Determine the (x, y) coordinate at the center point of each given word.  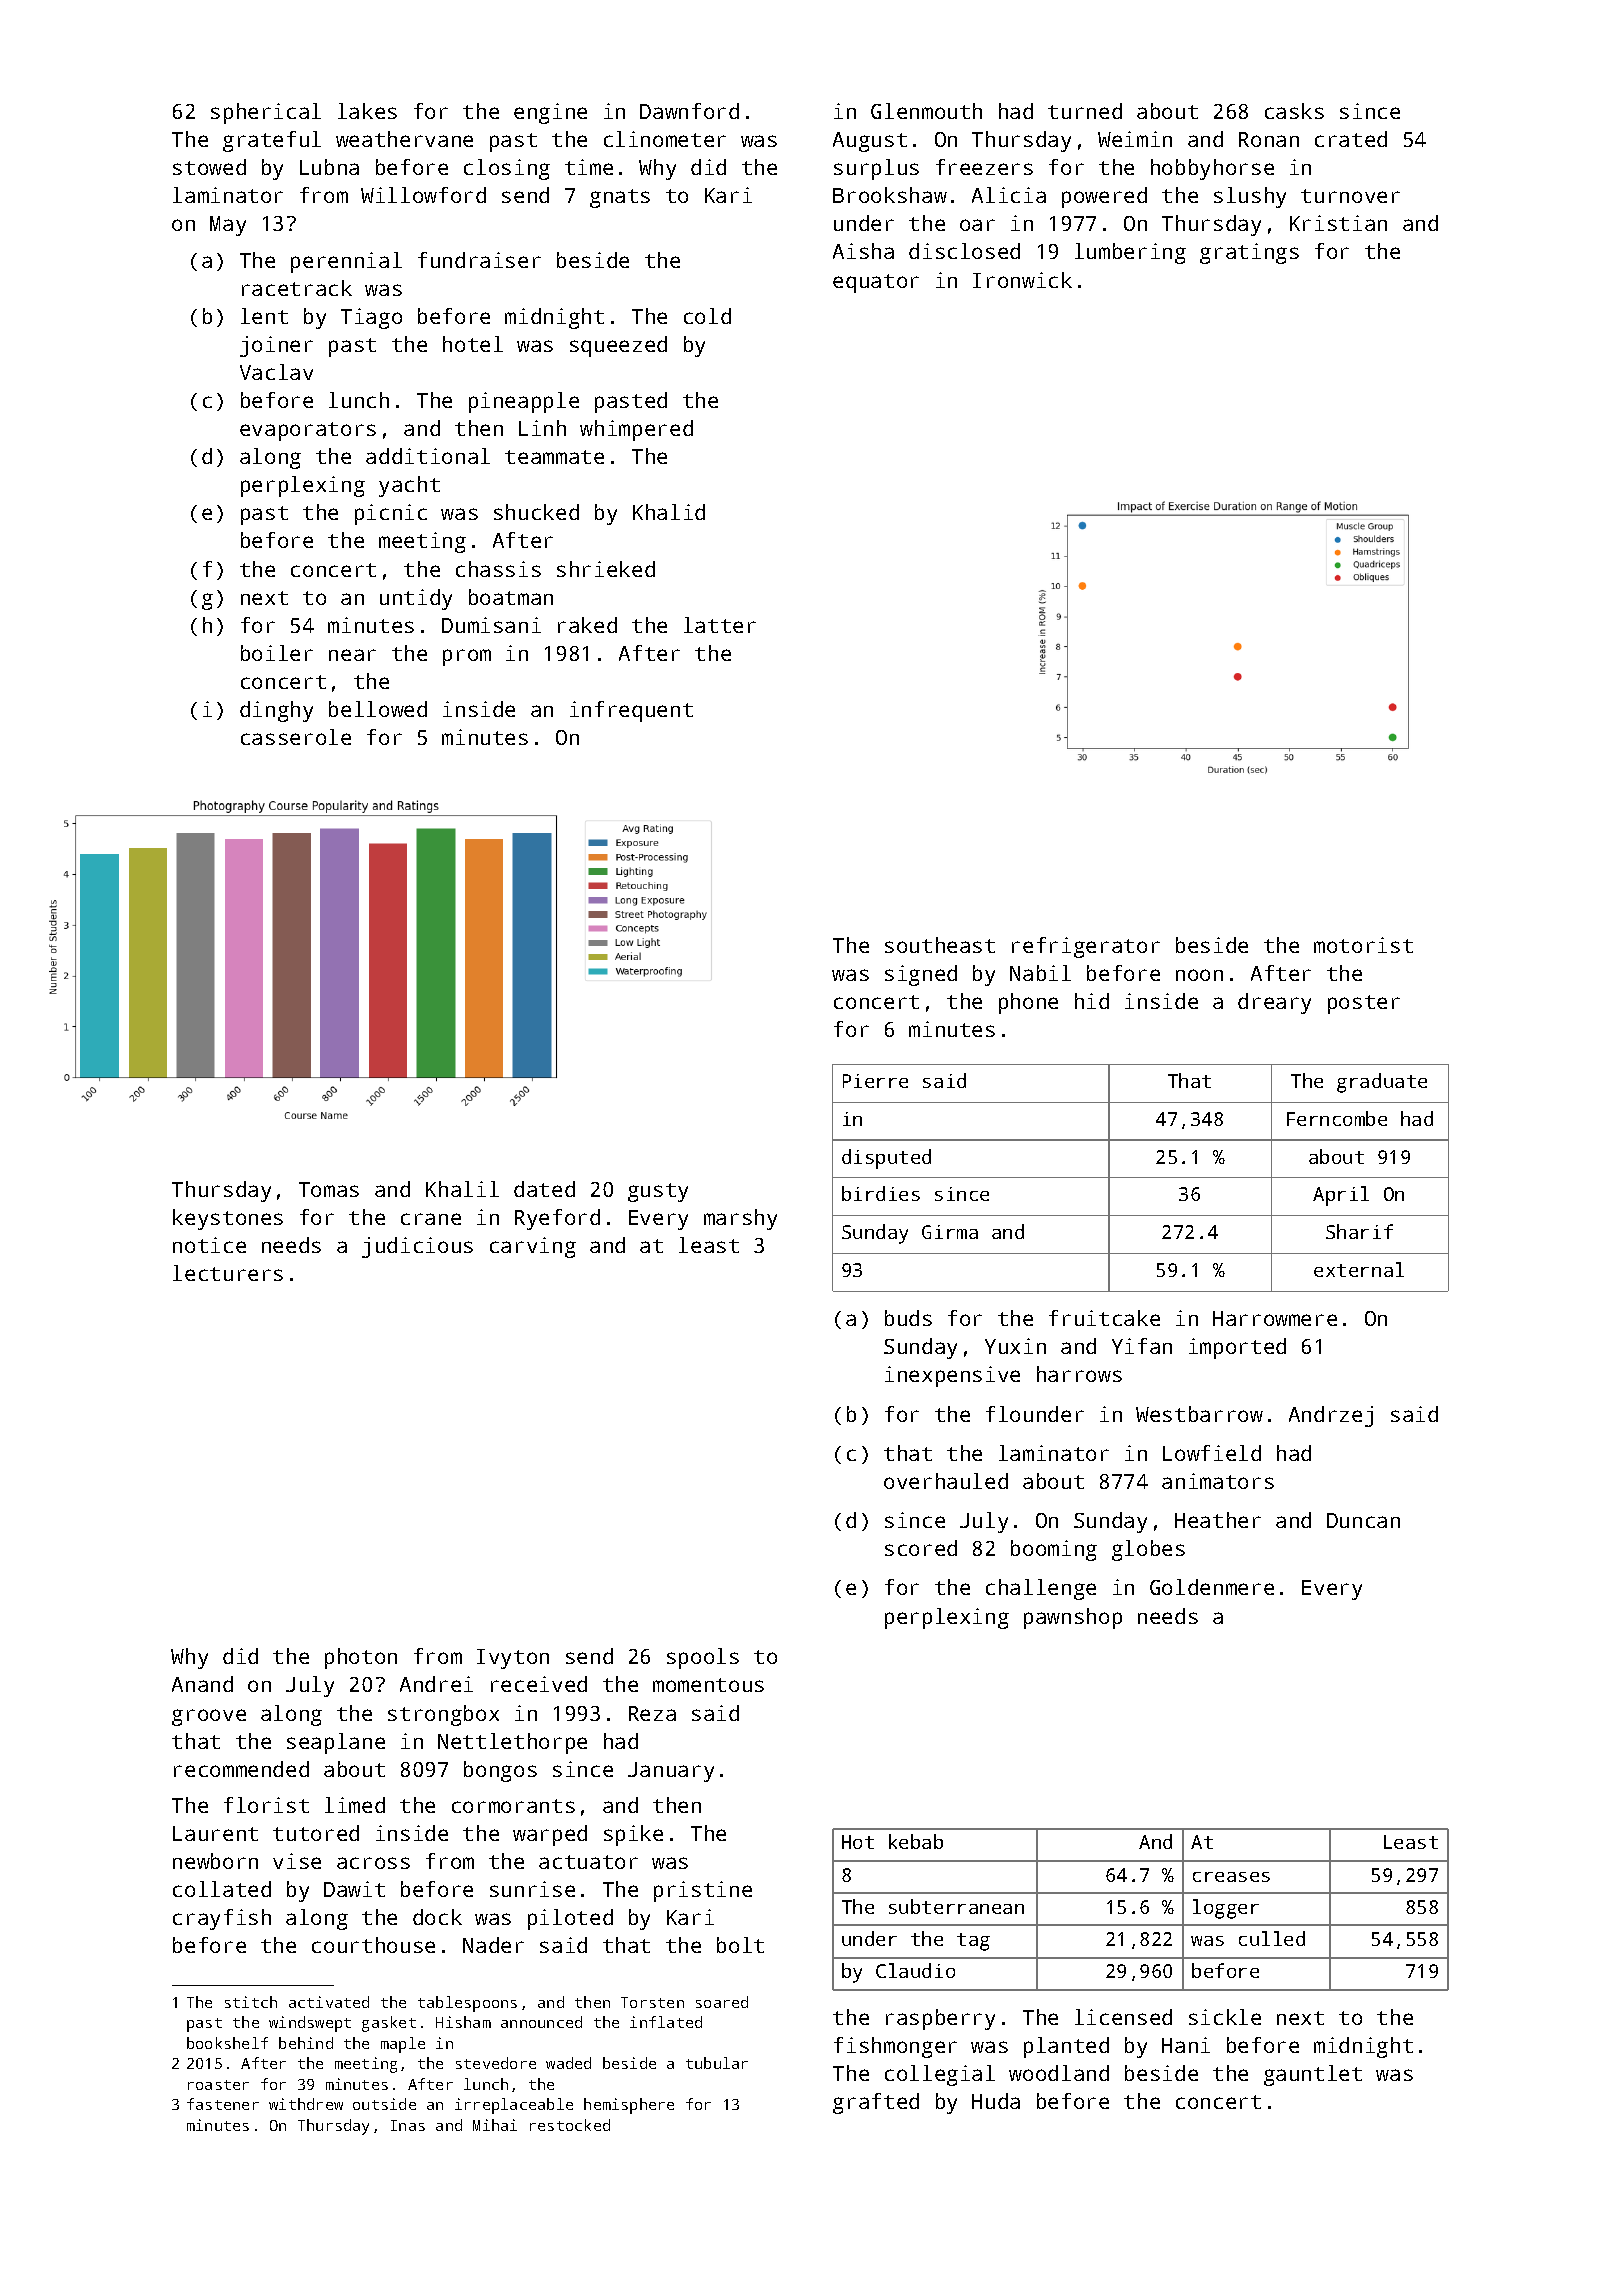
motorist (1363, 945)
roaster (218, 2085)
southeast (940, 945)
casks (1294, 111)
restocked (570, 2125)
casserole (296, 737)
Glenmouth (926, 111)
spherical (266, 113)
